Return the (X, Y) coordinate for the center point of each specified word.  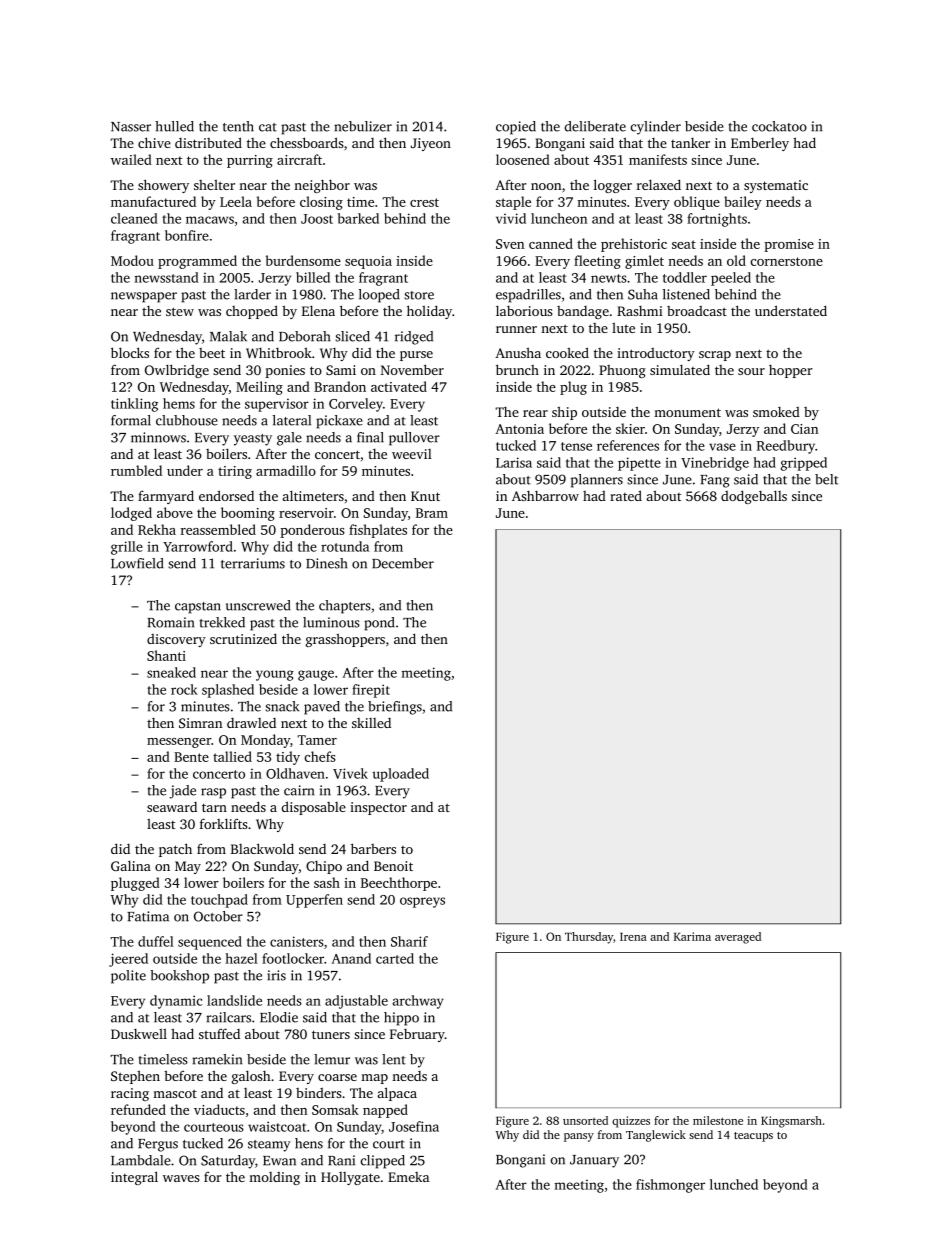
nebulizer (363, 126)
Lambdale (141, 1160)
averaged (738, 938)
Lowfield (137, 563)
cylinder (656, 128)
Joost (317, 219)
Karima (692, 936)
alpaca (397, 1094)
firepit (371, 691)
